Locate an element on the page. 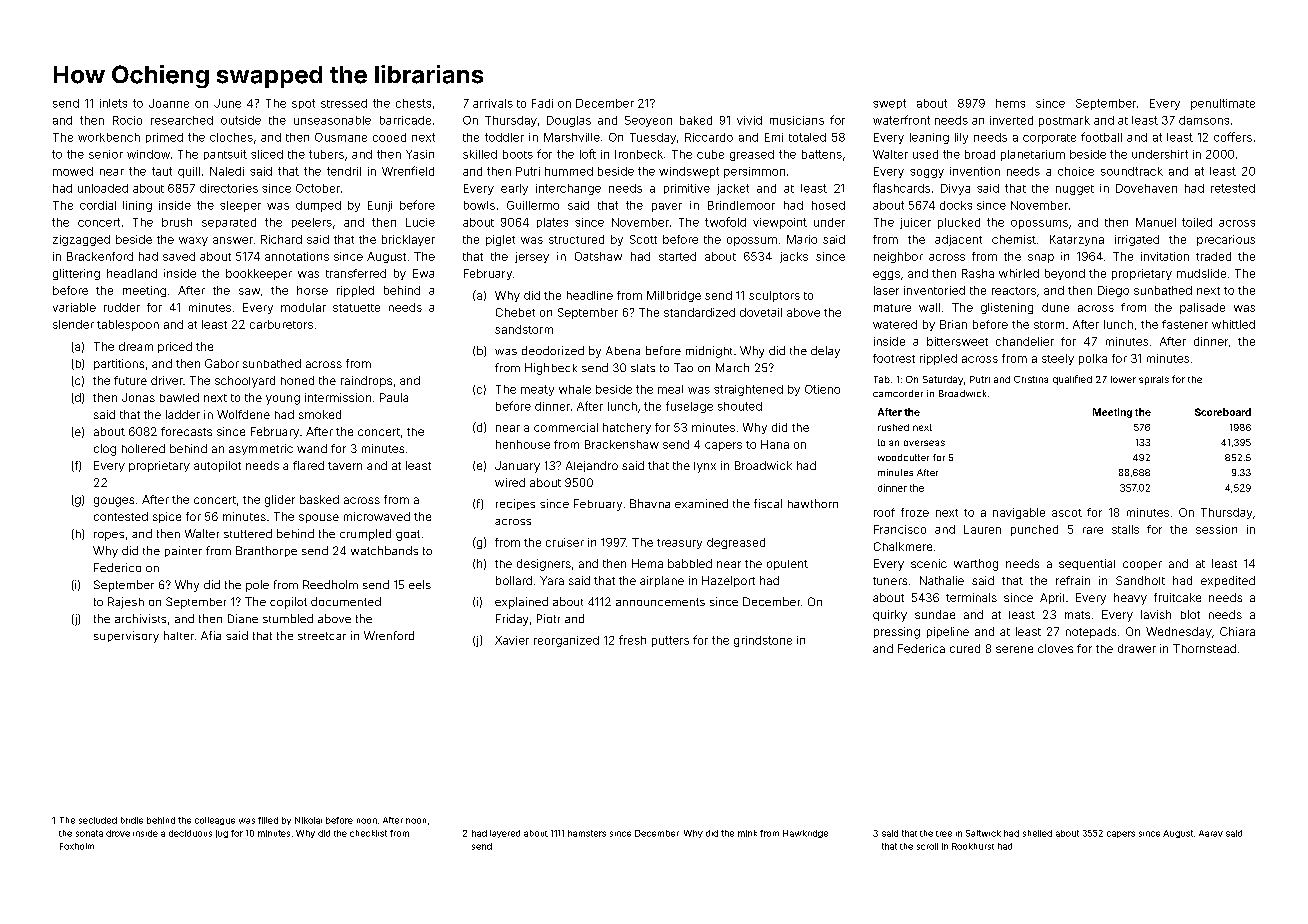  Foxholm is located at coordinates (77, 846).
